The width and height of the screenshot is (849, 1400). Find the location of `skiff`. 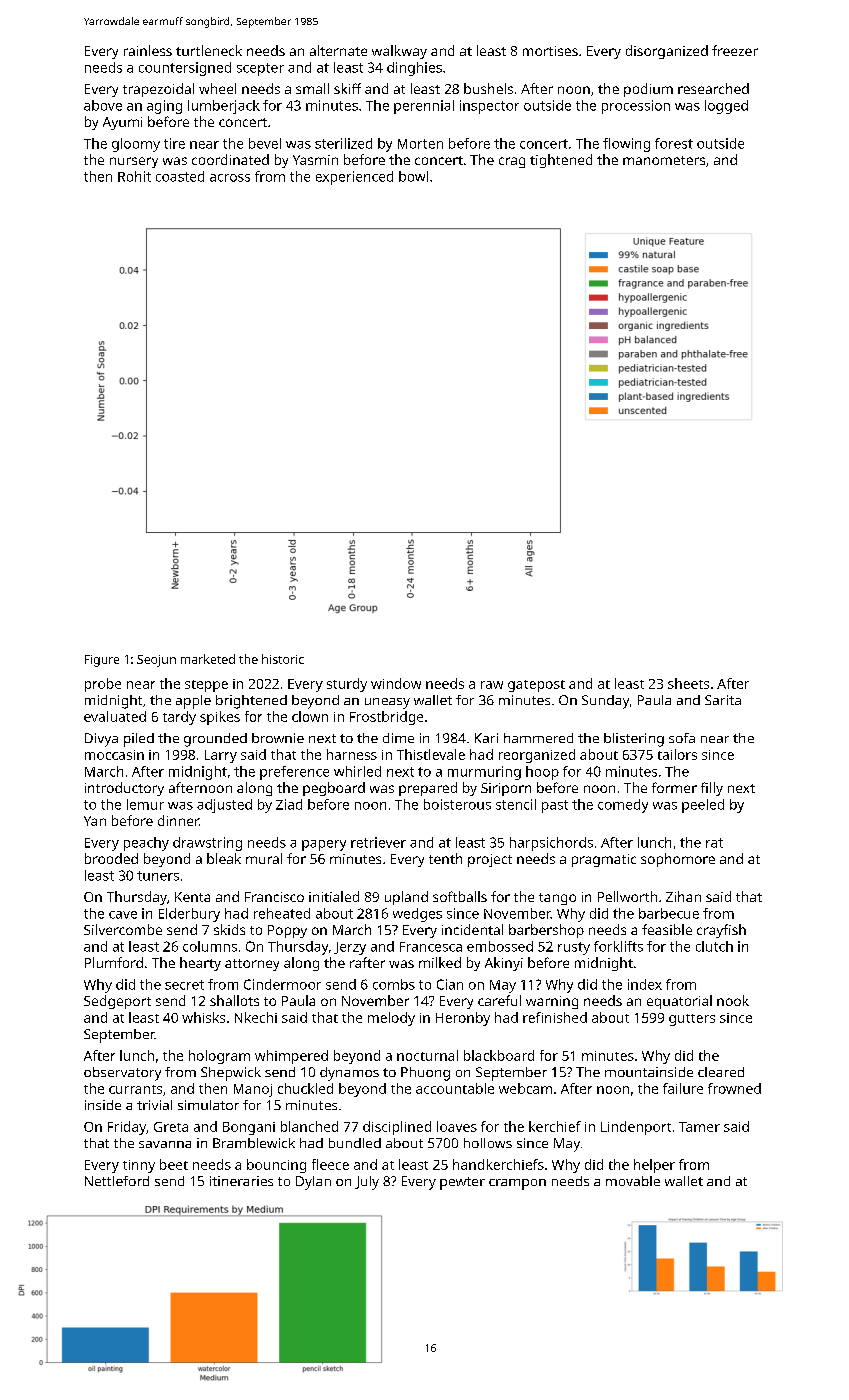

skiff is located at coordinates (347, 88).
